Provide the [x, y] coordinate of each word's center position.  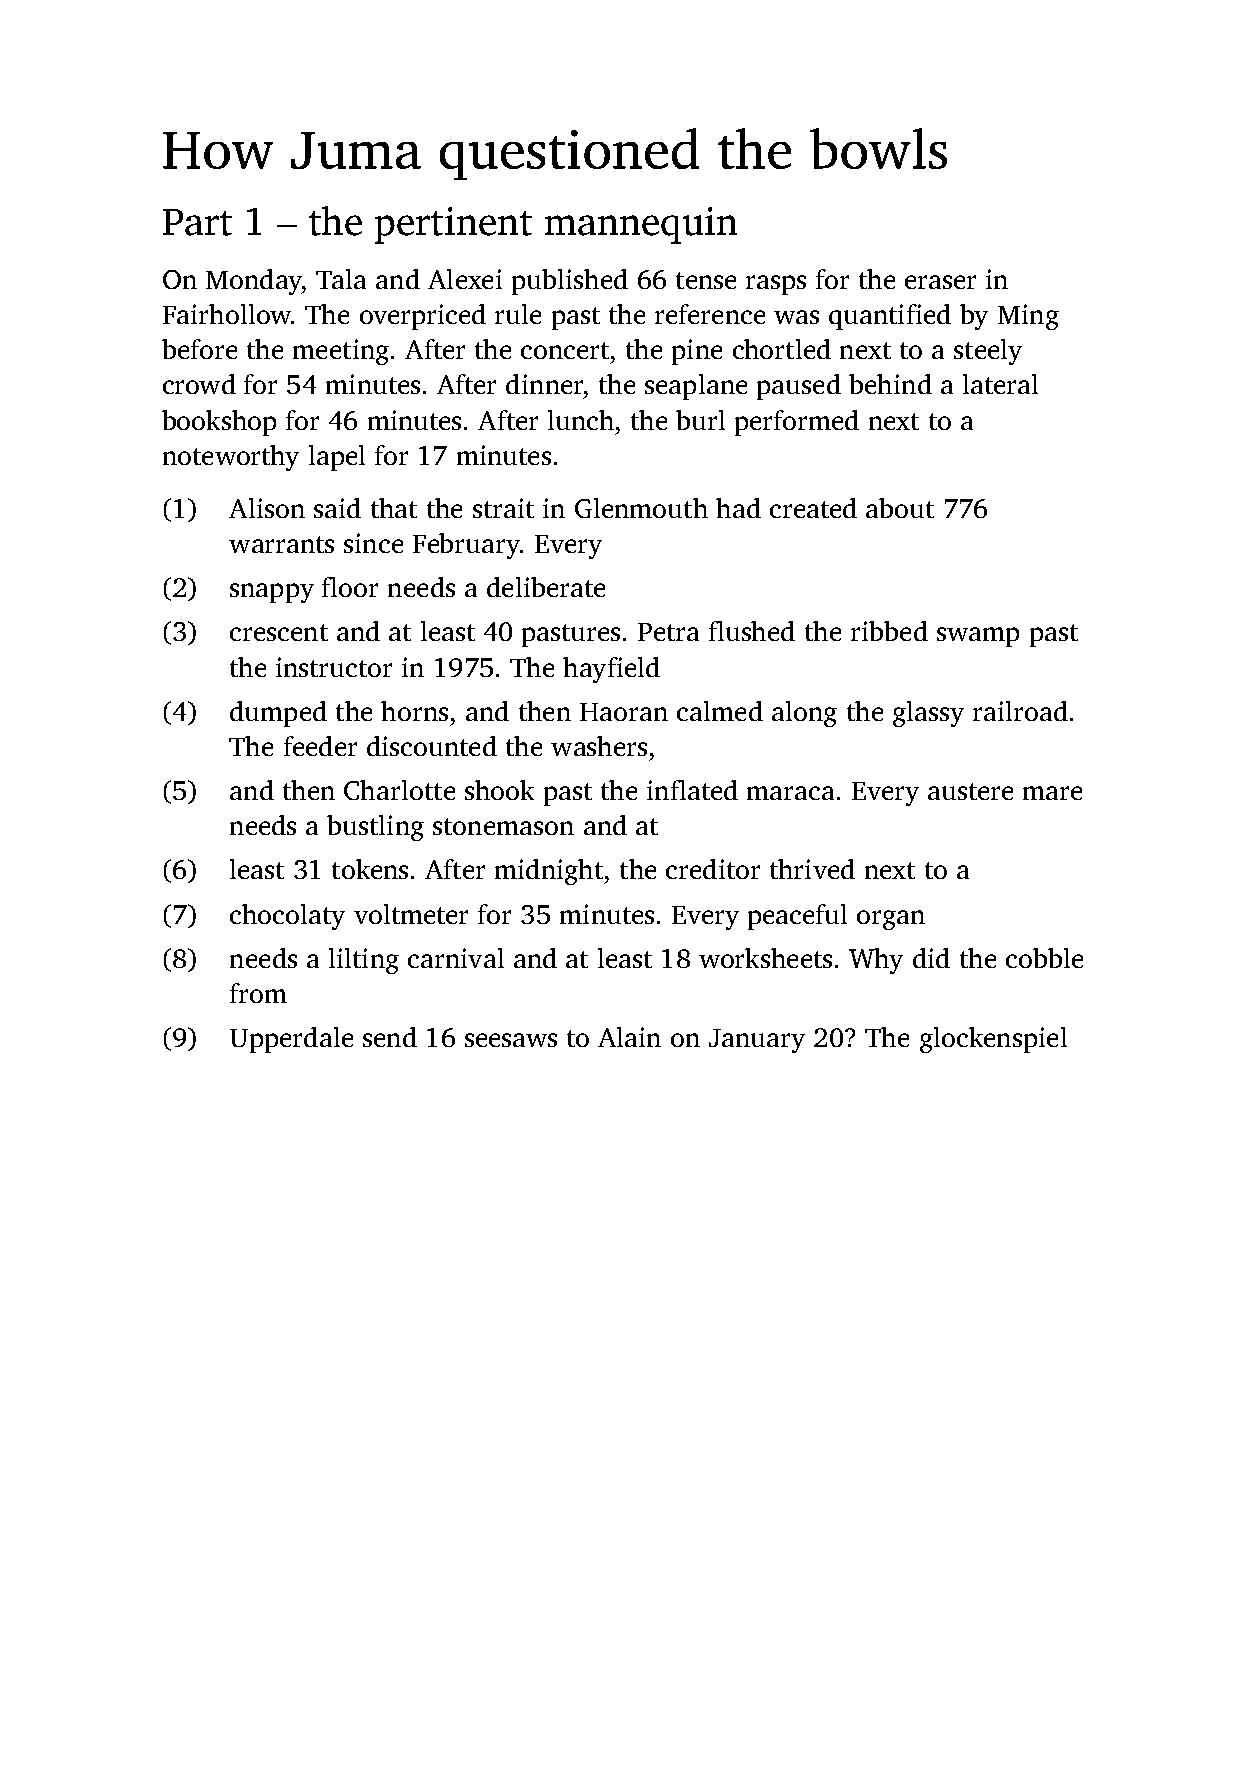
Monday [253, 282]
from [258, 993]
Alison [267, 508]
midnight [549, 872]
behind [890, 384]
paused [799, 387]
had [738, 508]
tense [706, 280]
